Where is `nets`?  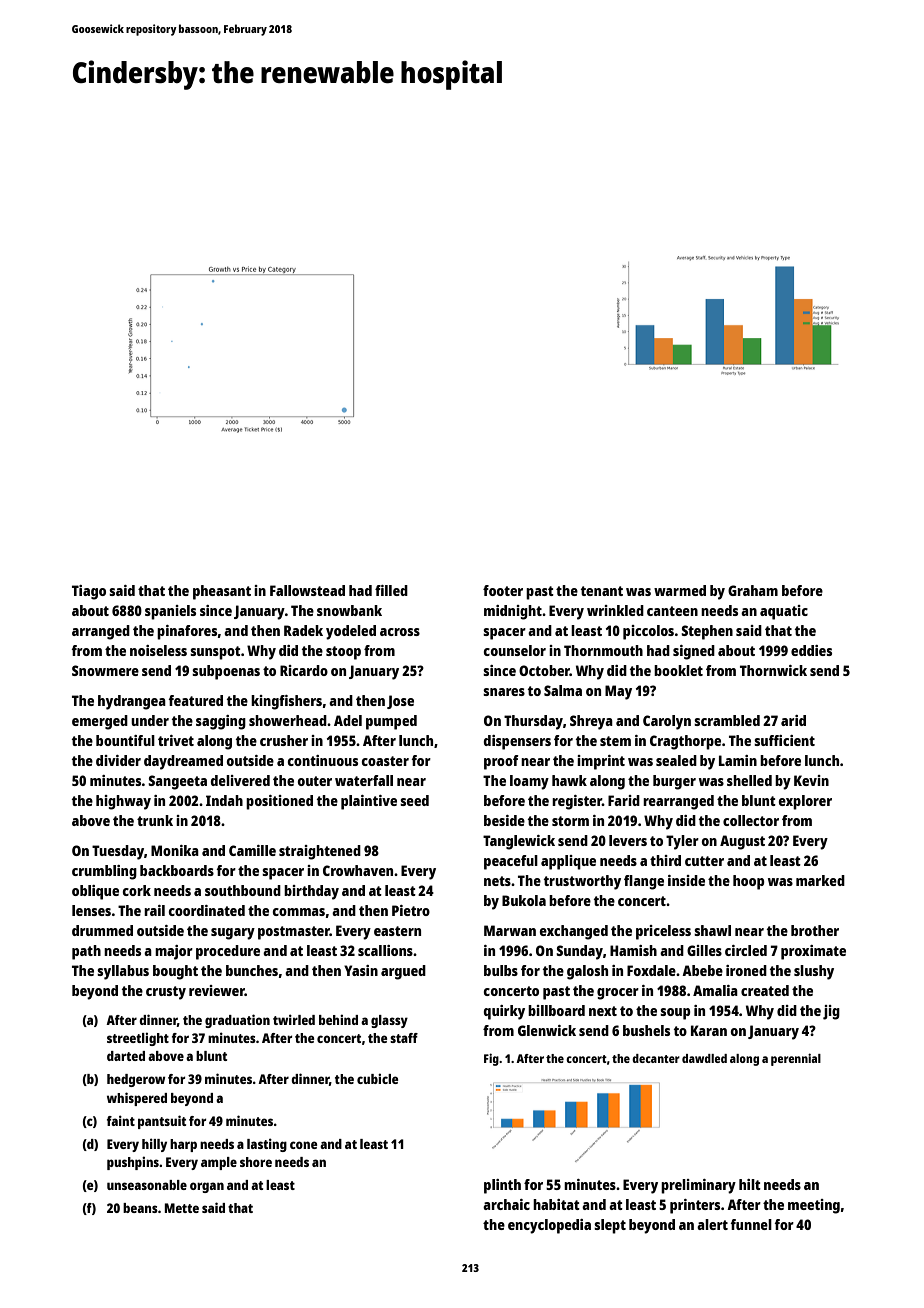 nets is located at coordinates (497, 881).
